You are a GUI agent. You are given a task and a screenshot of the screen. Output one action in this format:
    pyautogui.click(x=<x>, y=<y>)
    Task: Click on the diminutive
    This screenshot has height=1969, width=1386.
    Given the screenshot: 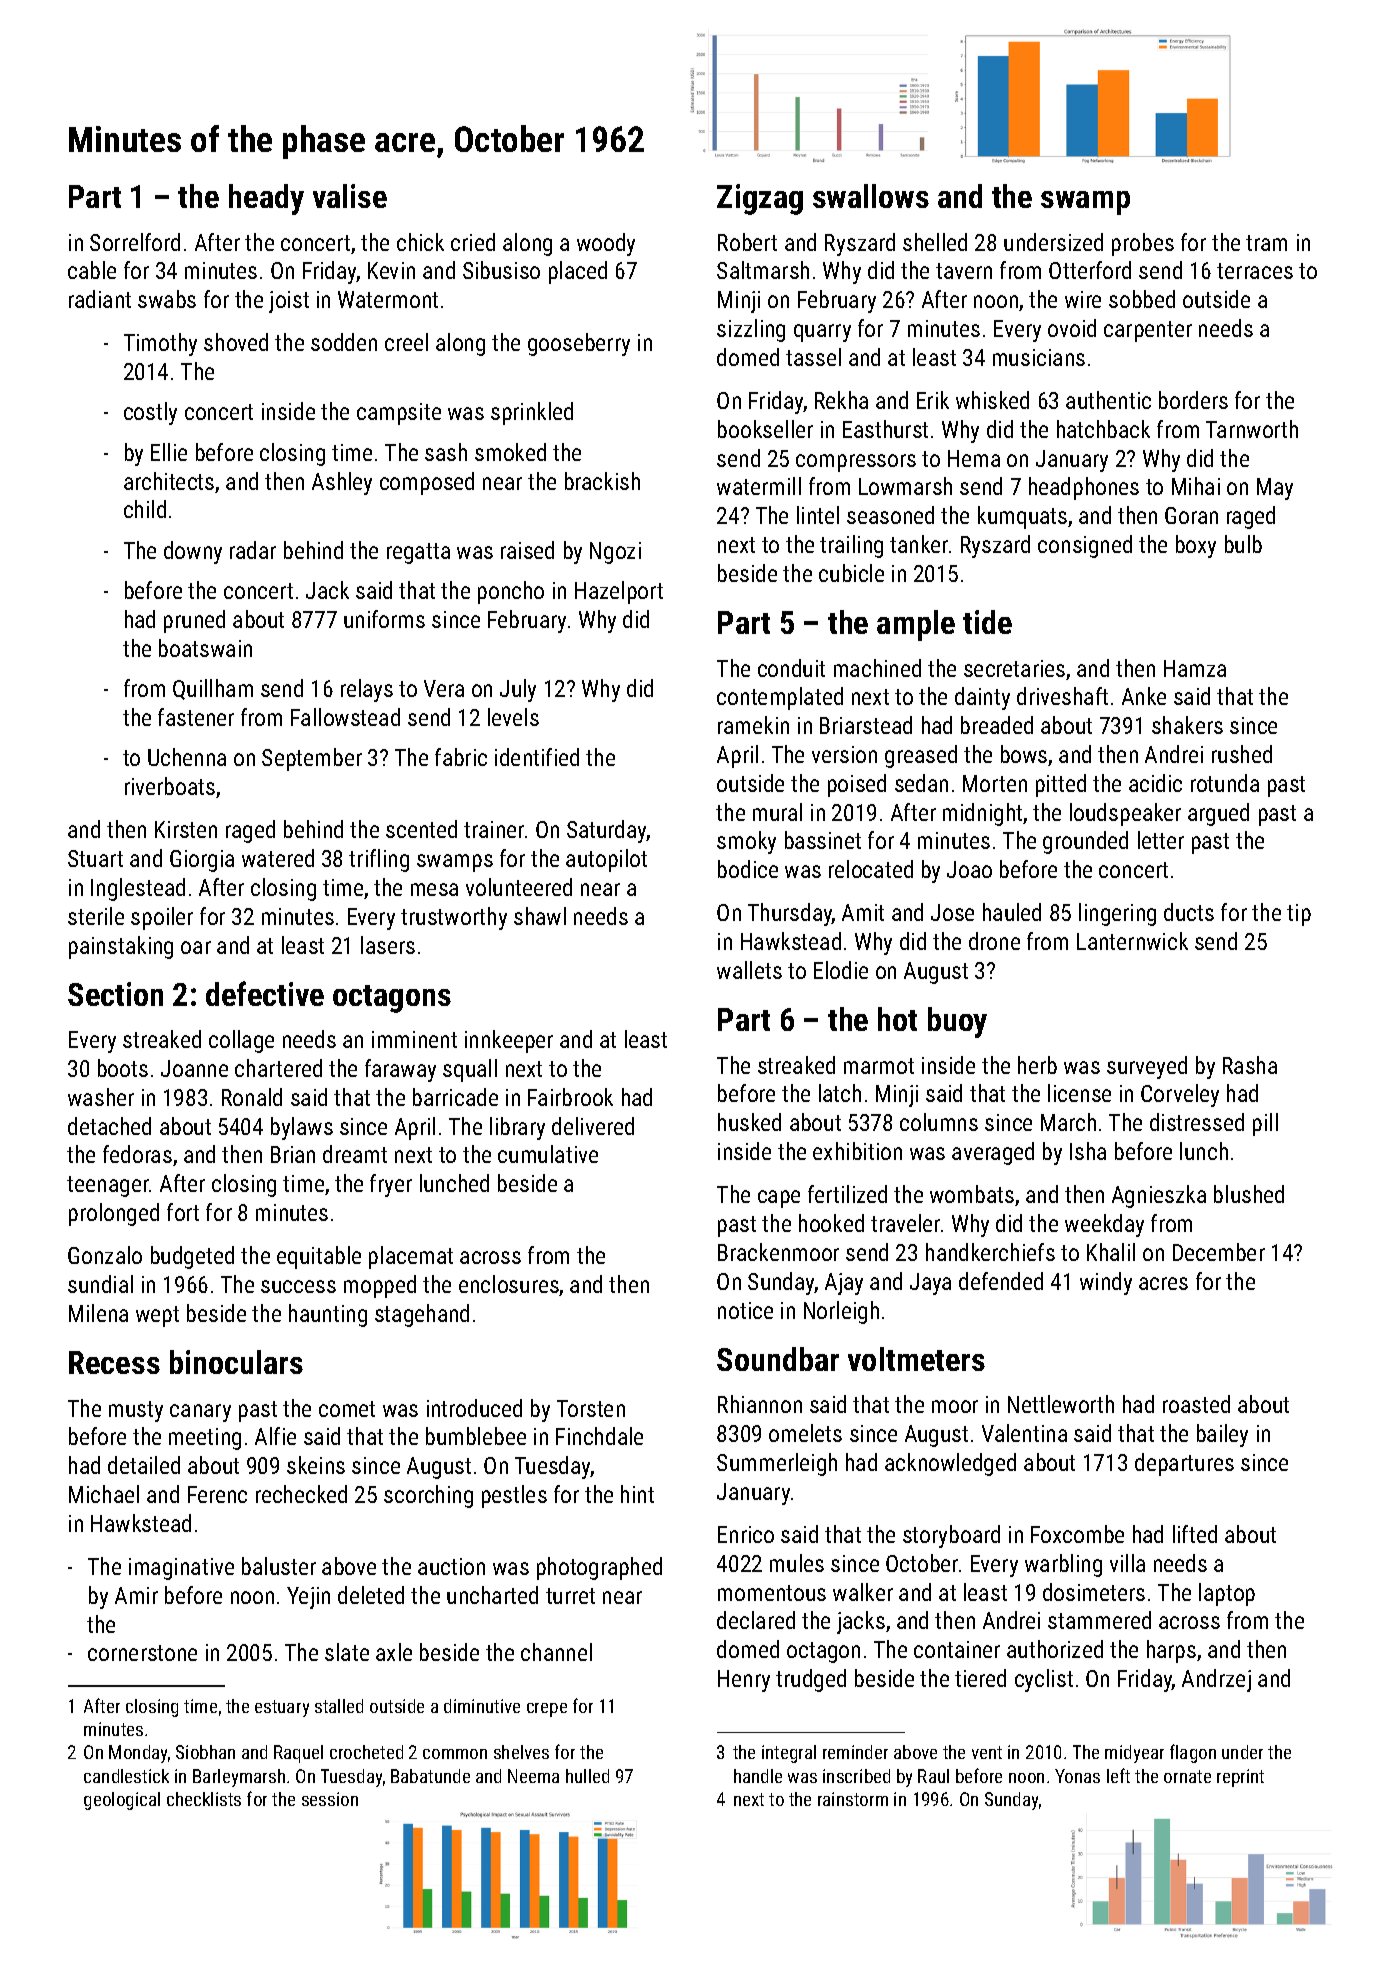 What is the action you would take?
    pyautogui.click(x=482, y=1706)
